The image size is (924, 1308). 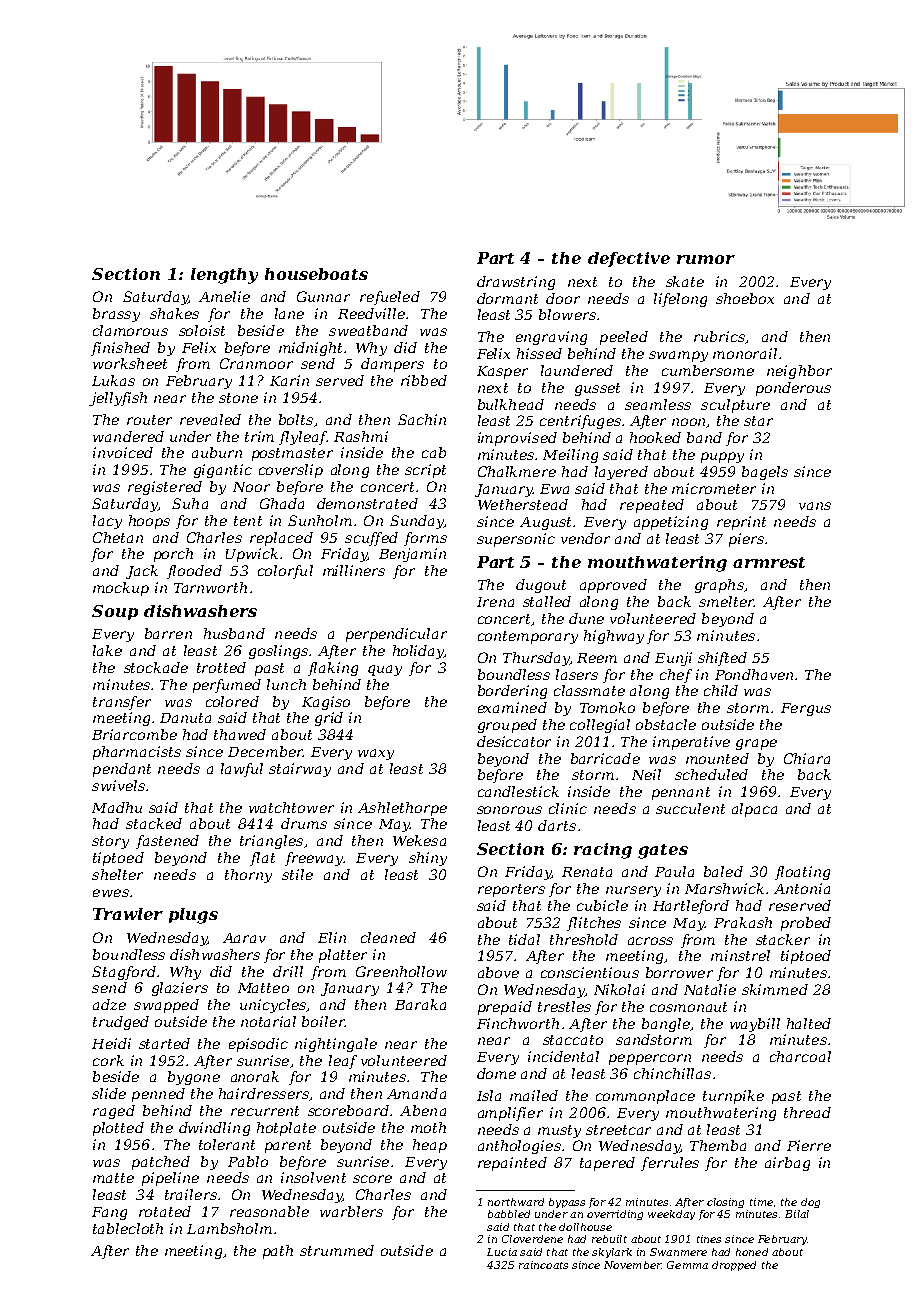 What do you see at coordinates (666, 724) in the screenshot?
I see `obstacle` at bounding box center [666, 724].
